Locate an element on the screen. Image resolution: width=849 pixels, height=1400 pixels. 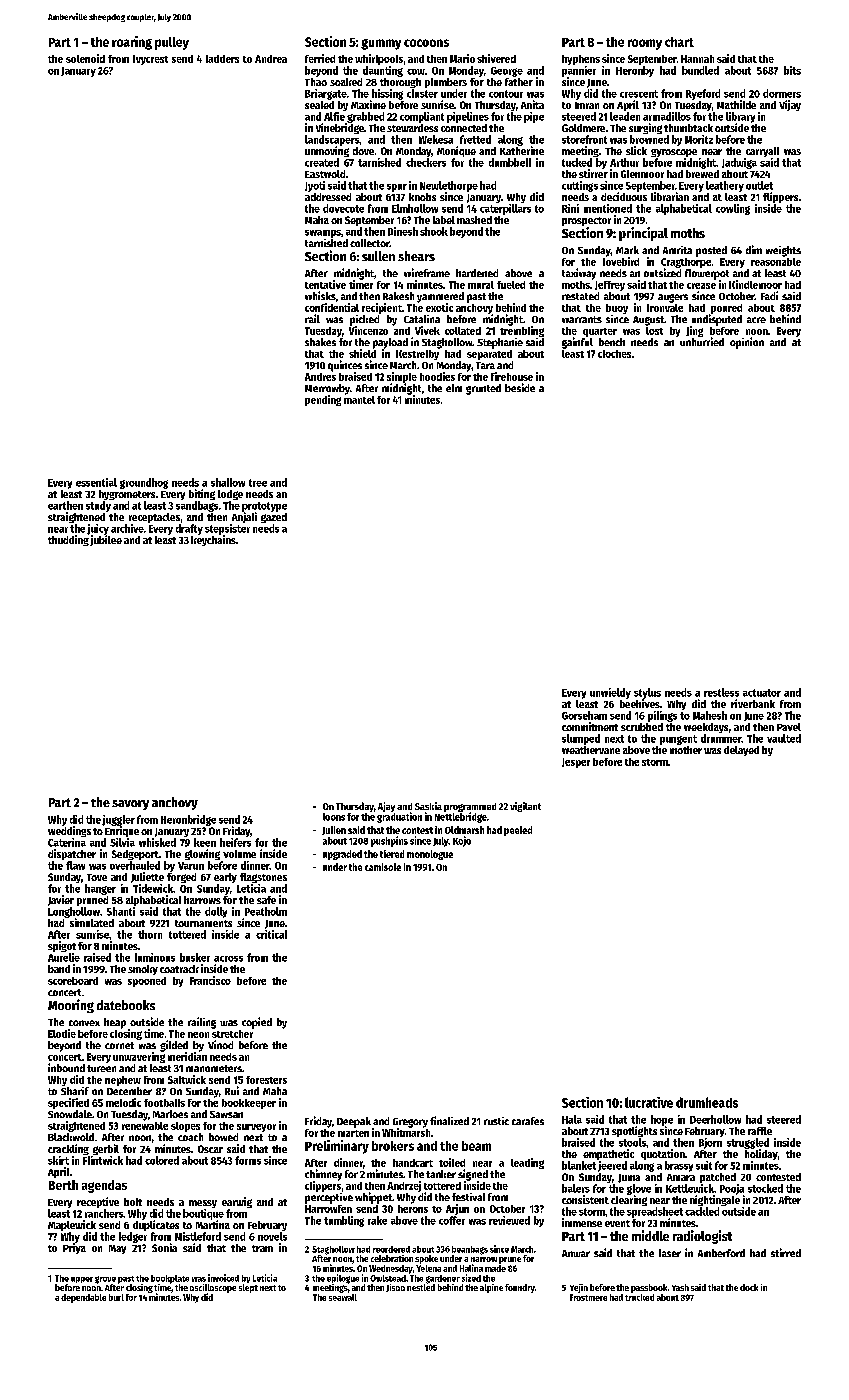
rustic is located at coordinates (496, 1121).
